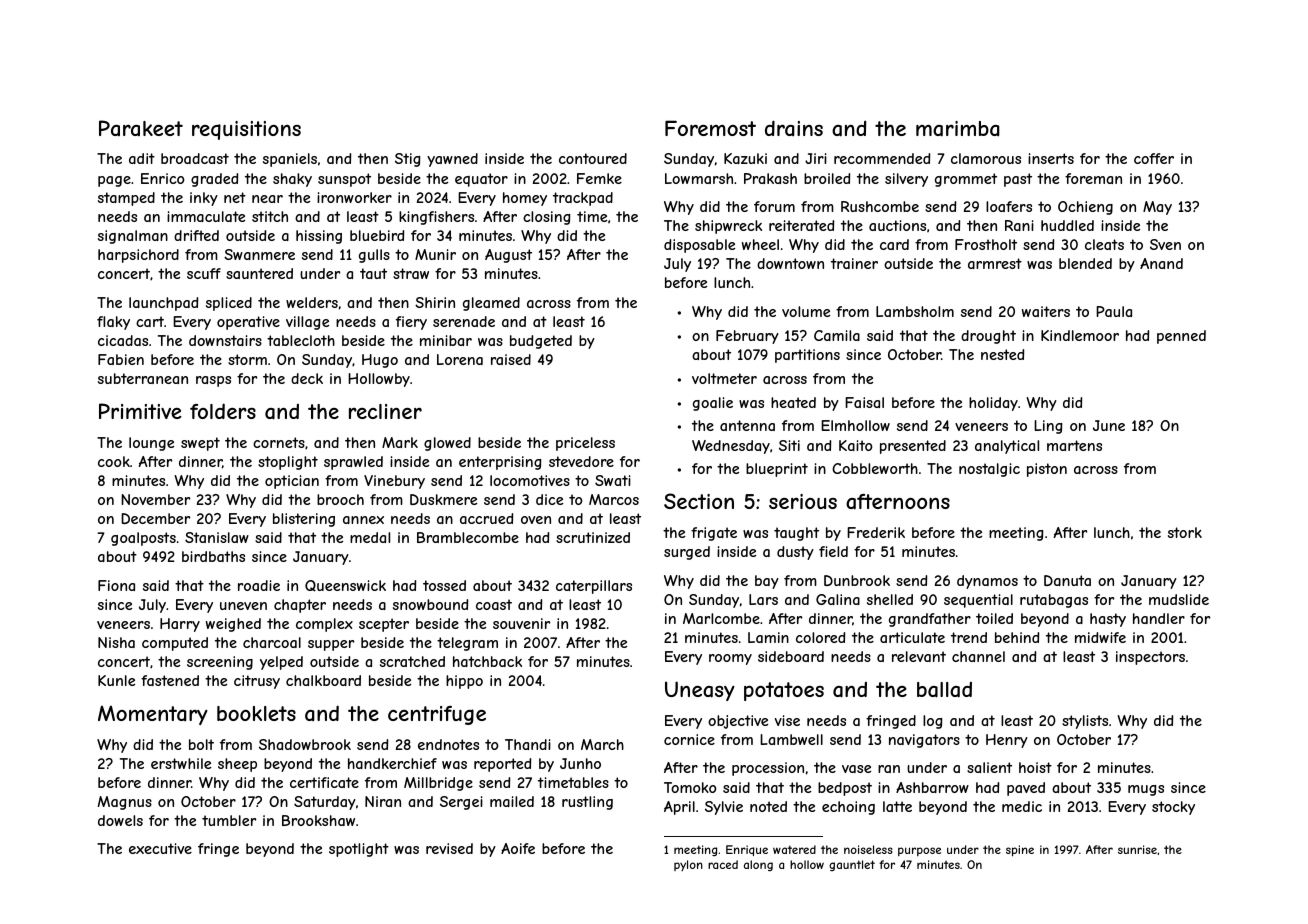 This screenshot has height=924, width=1308. I want to click on nested, so click(1002, 354).
